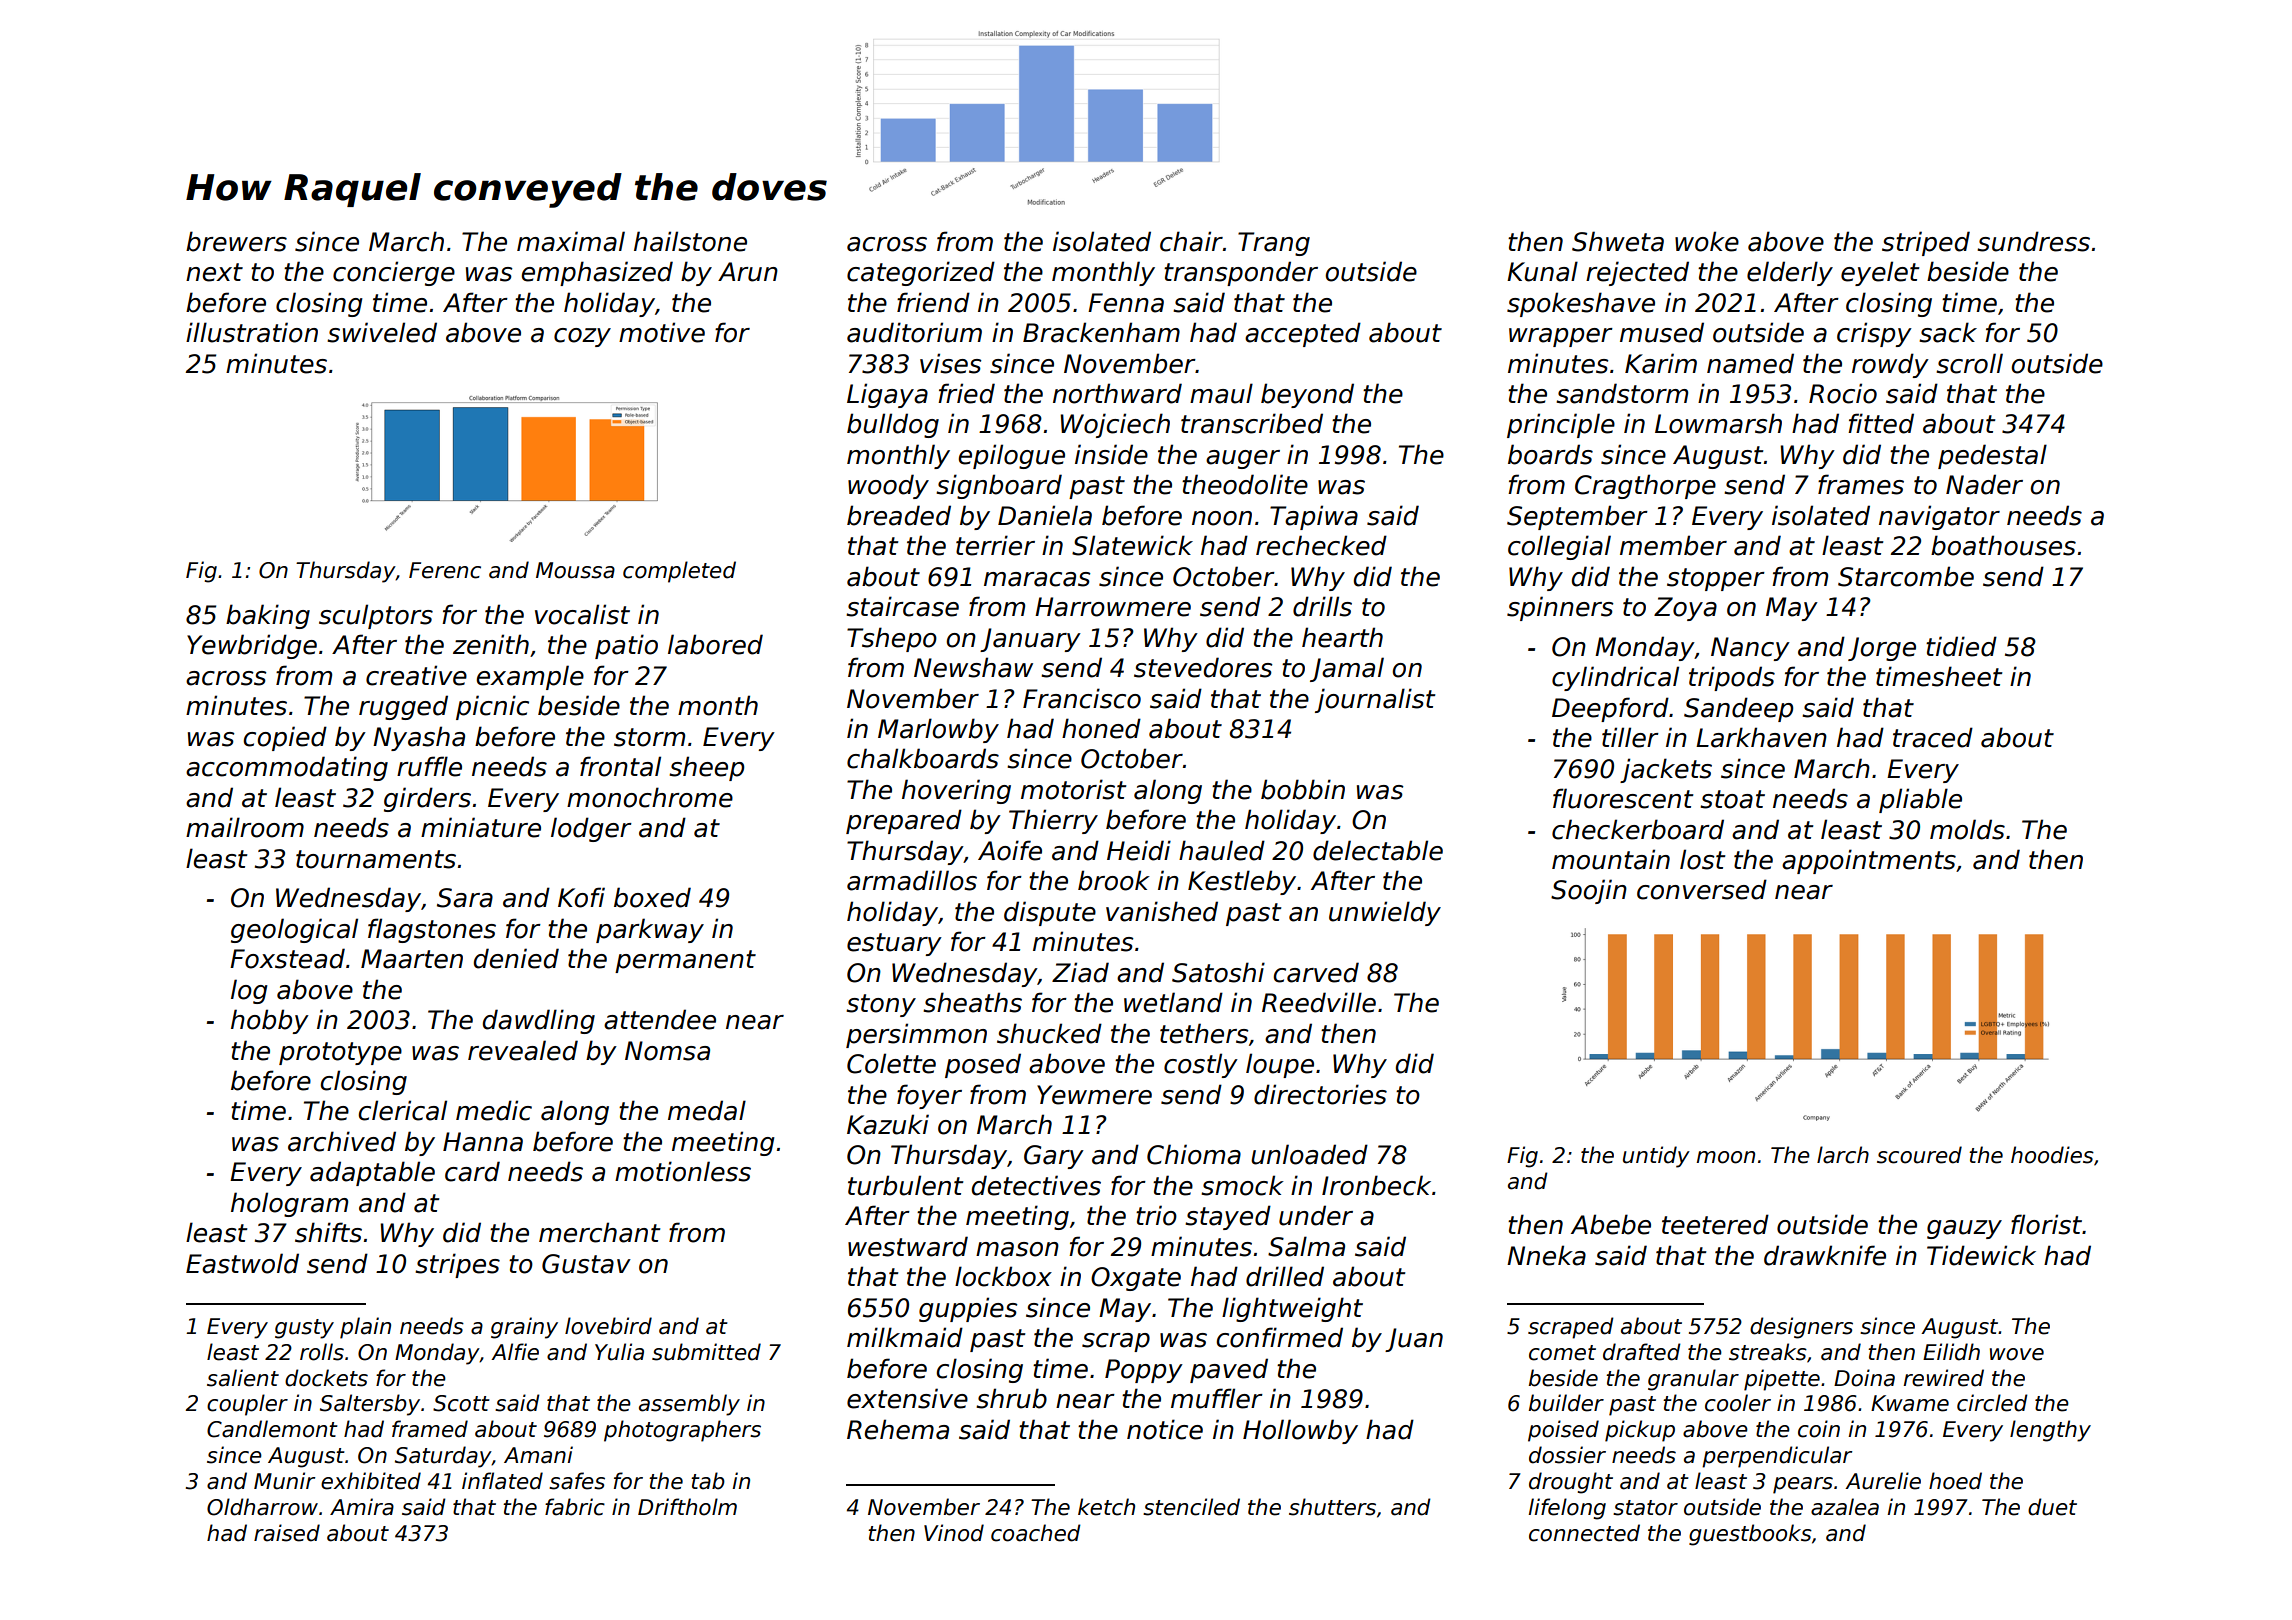  Describe the element at coordinates (1623, 798) in the screenshot. I see `fluorescent` at that location.
